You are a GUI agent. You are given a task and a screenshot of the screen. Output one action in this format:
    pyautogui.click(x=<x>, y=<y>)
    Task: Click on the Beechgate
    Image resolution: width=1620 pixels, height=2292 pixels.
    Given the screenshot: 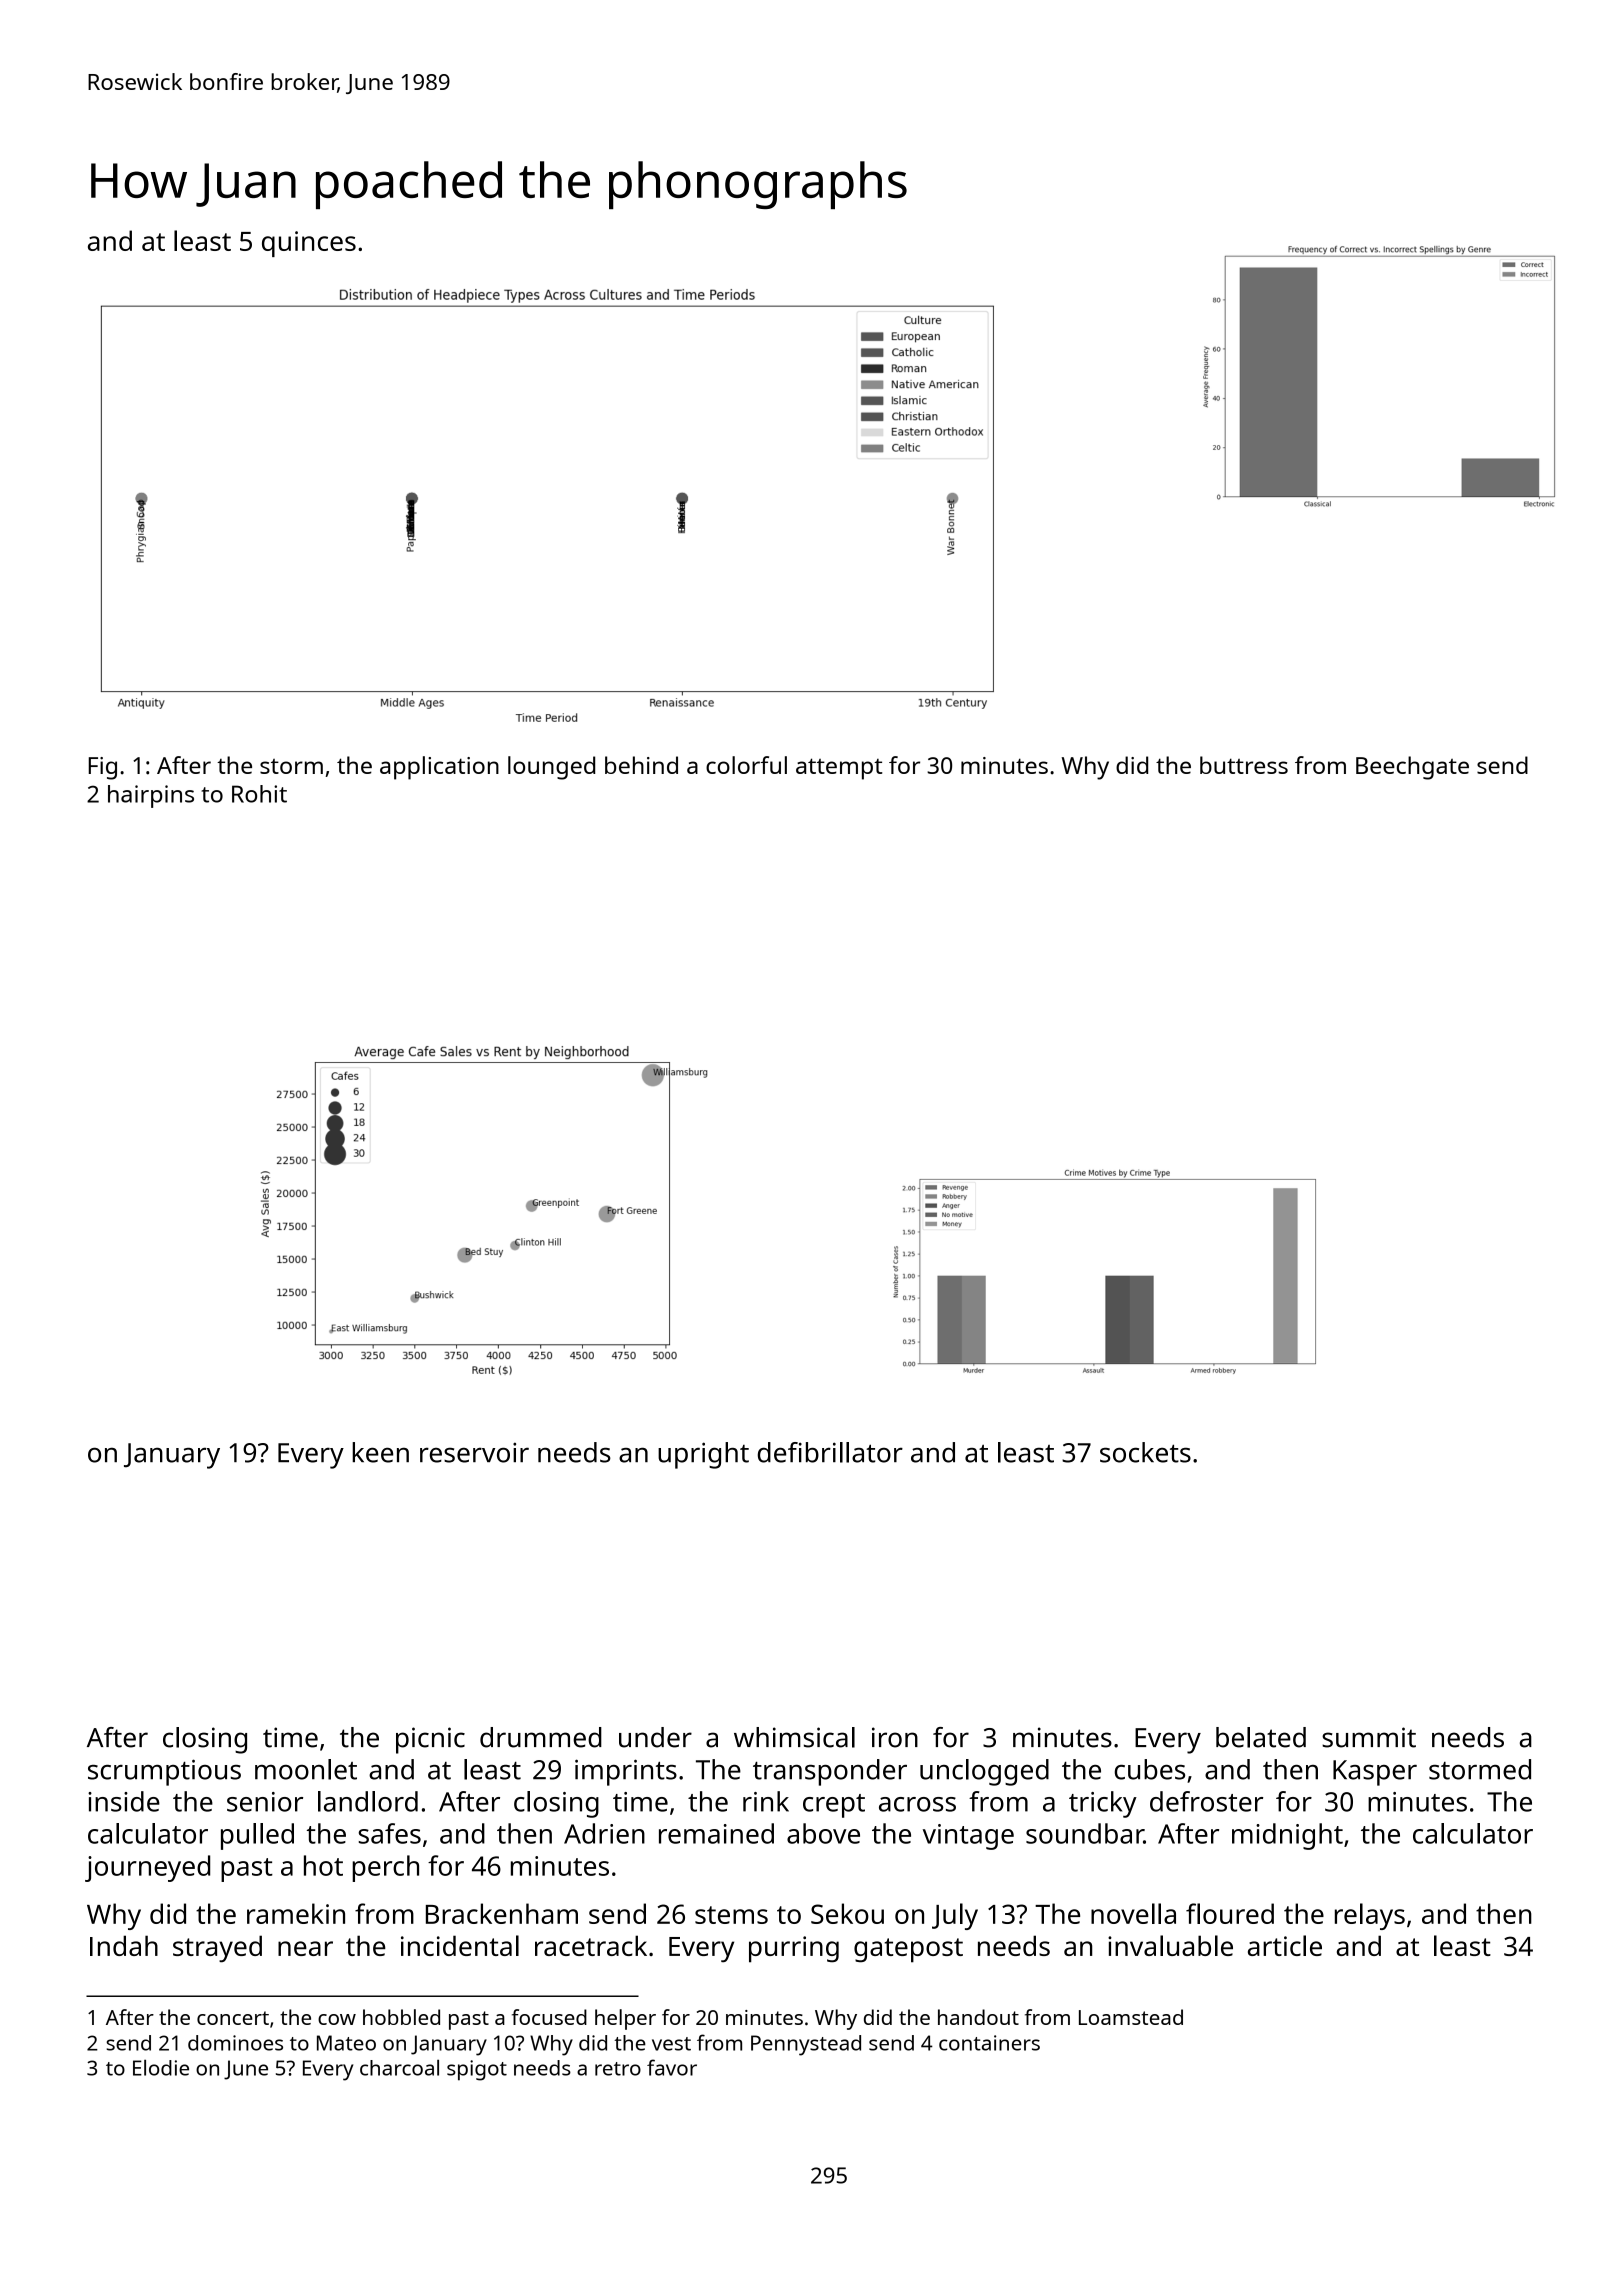 What is the action you would take?
    pyautogui.click(x=1412, y=768)
